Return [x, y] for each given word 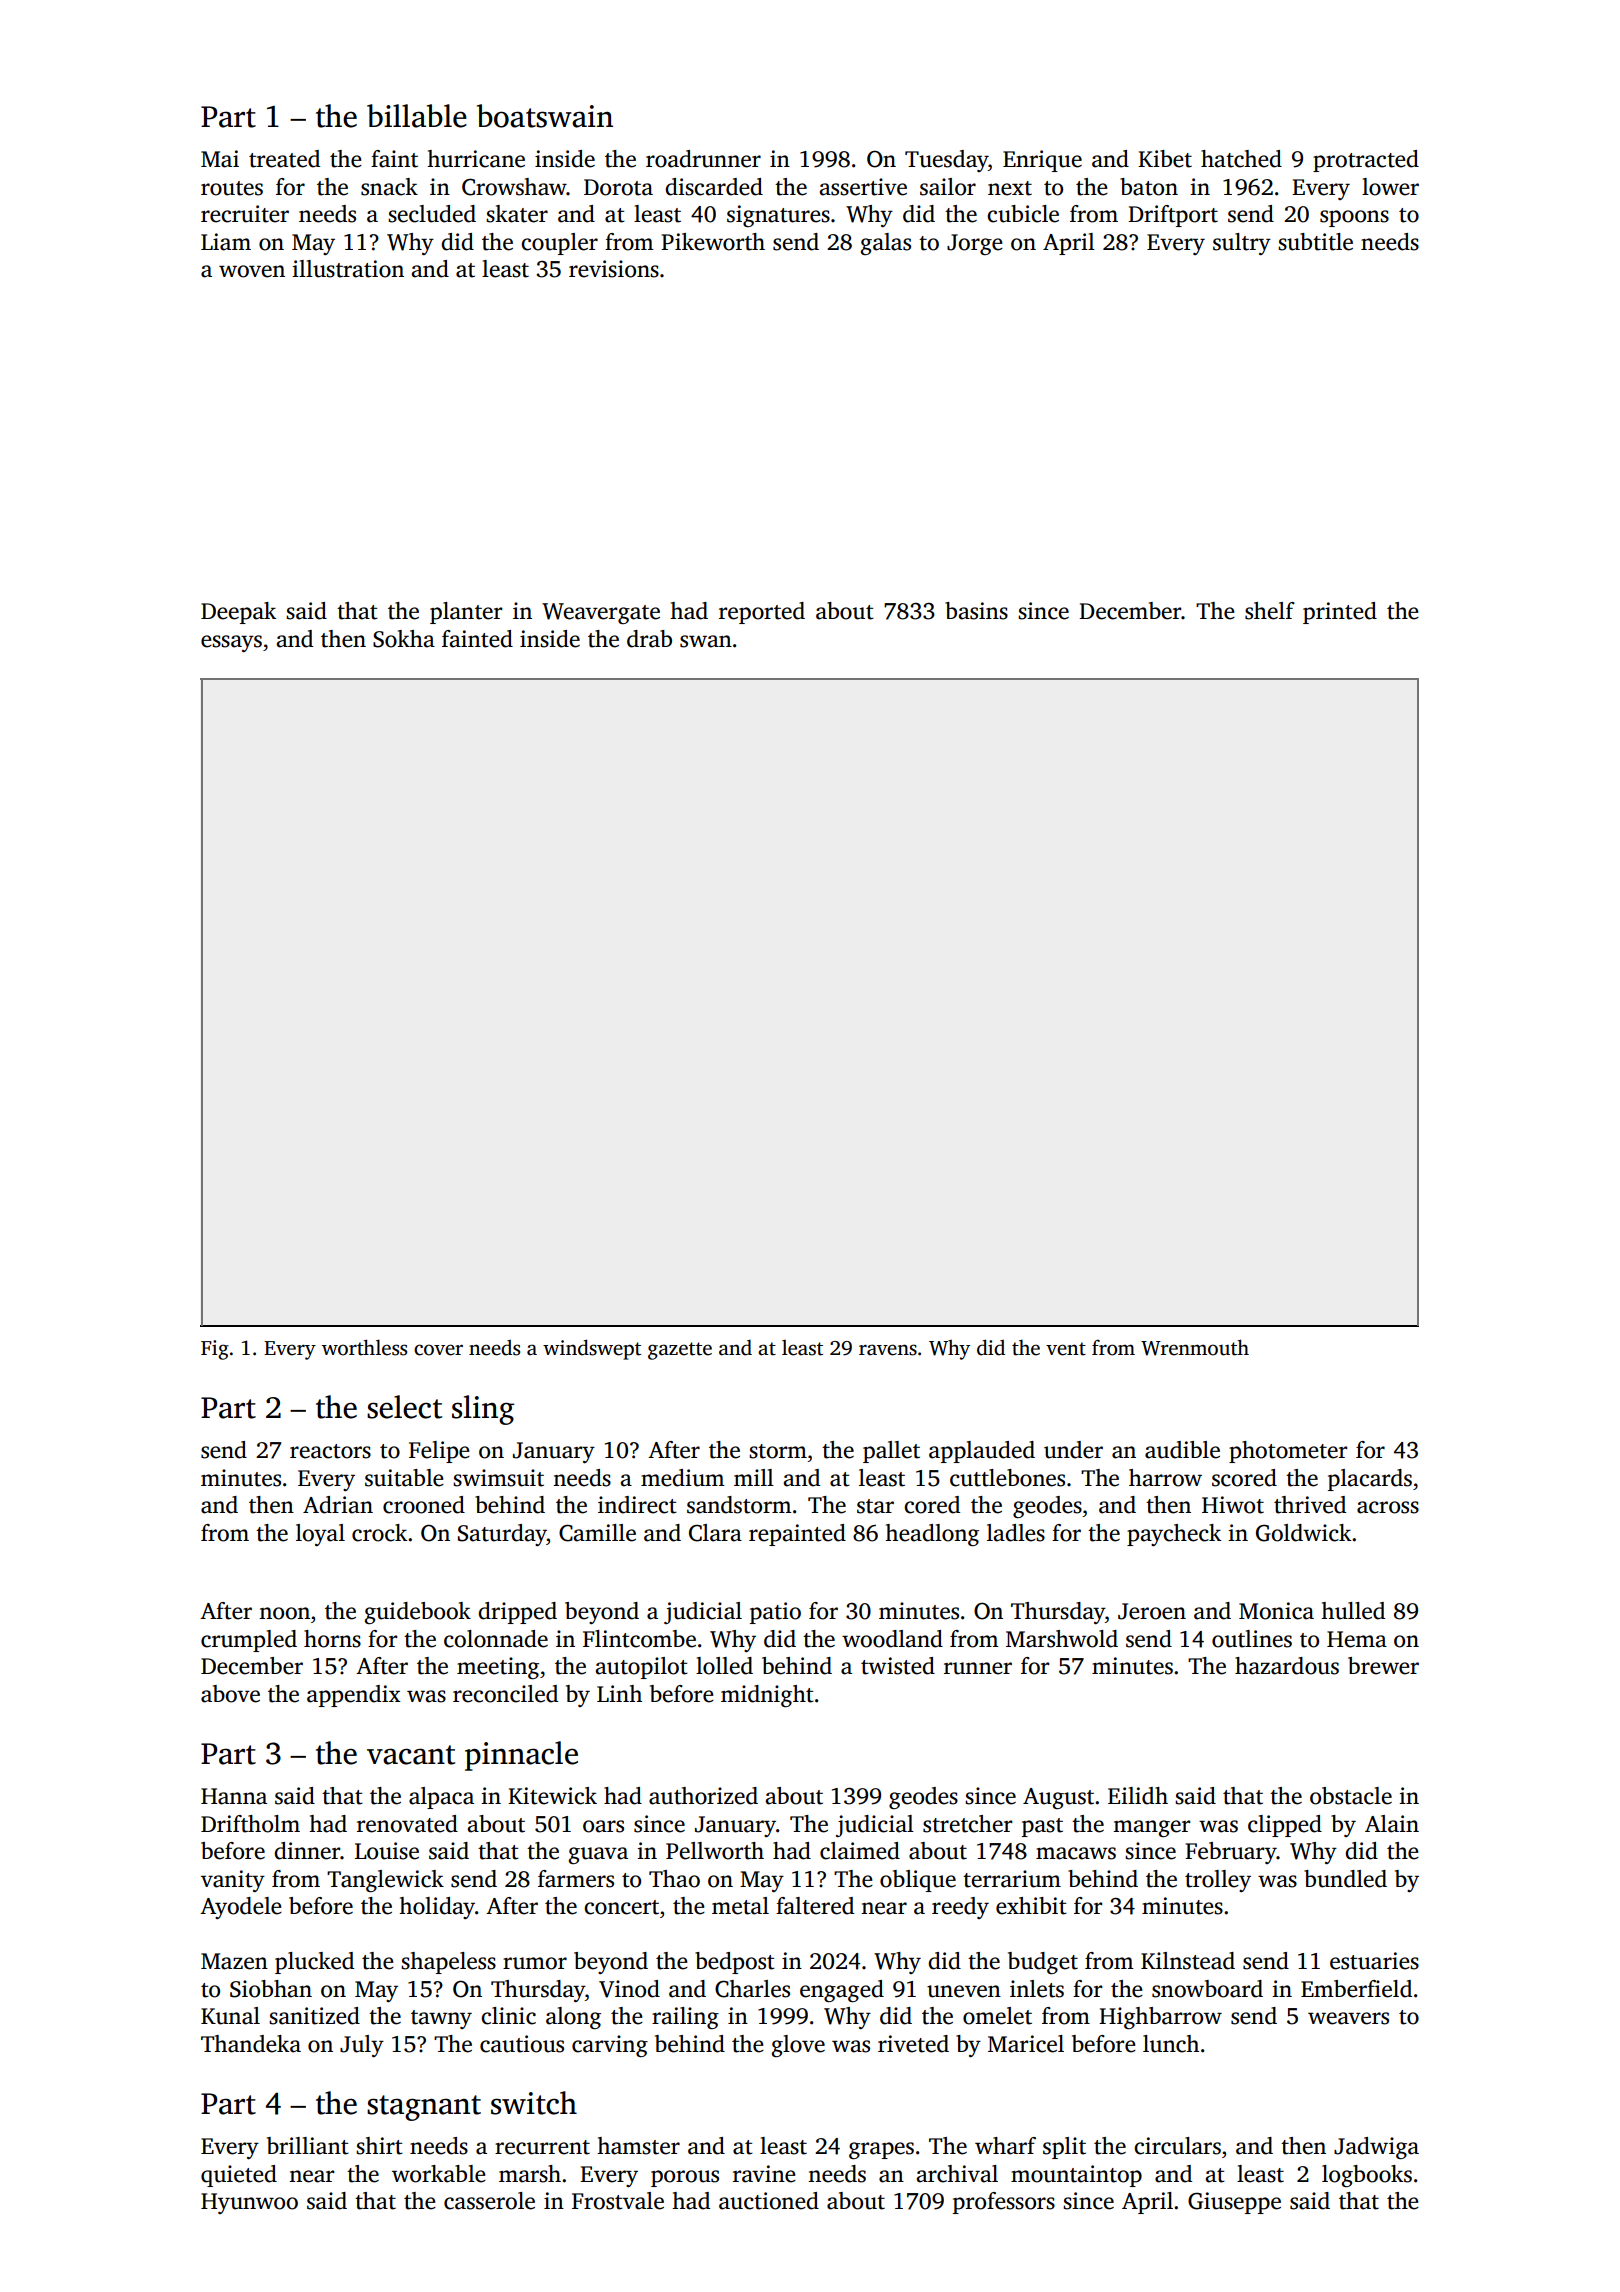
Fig [215, 1350]
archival [957, 2174]
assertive [863, 187]
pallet [891, 1452]
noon [284, 1613]
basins [976, 611]
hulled [1353, 1611]
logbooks [1367, 2176]
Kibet [1165, 159]
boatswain [545, 116]
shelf [1270, 611]
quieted [239, 2176]
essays [231, 643]
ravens [888, 1350]
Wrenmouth [1195, 1347]
